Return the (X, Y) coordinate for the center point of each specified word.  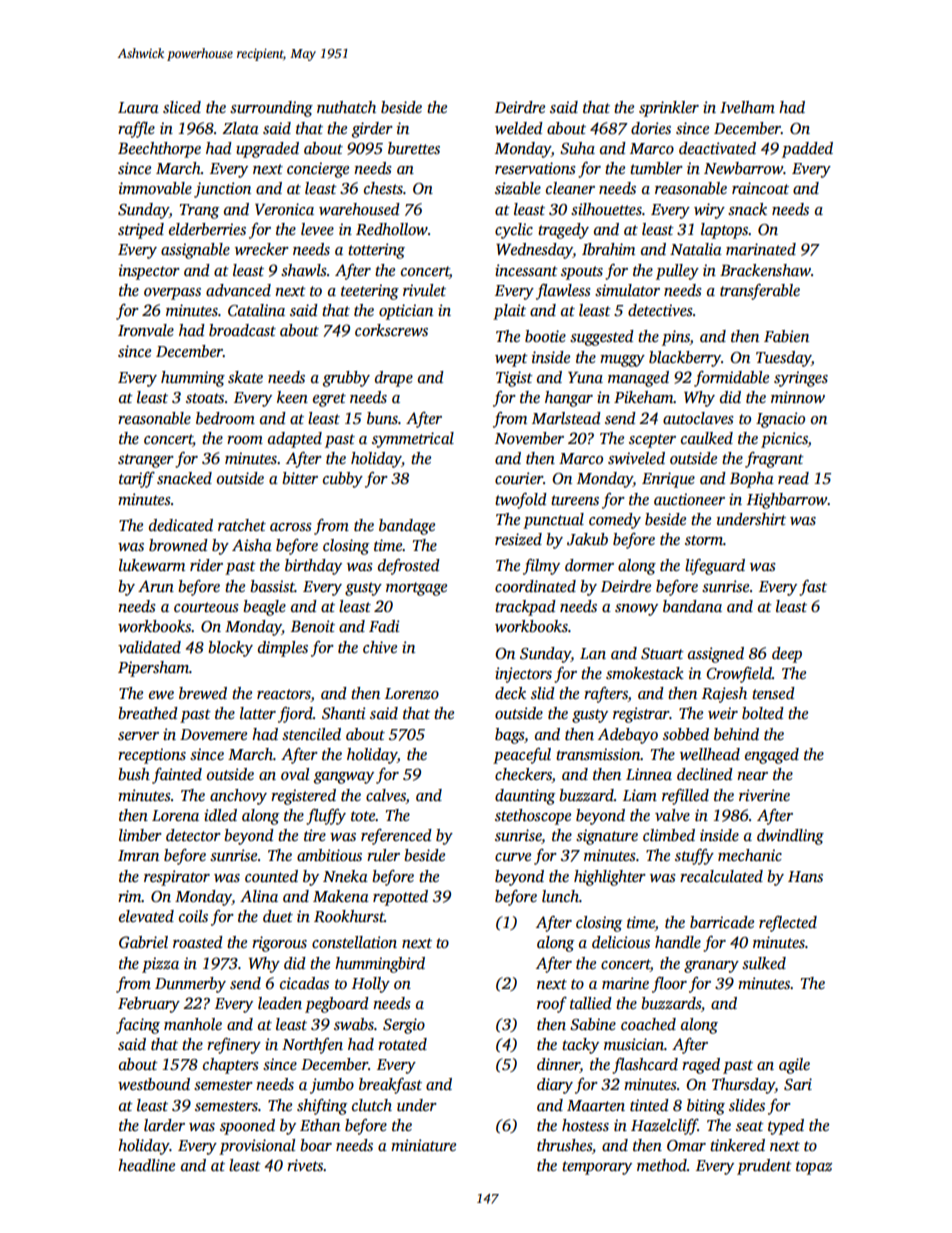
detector (193, 835)
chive (380, 647)
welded (519, 128)
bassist (272, 586)
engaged (772, 756)
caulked (707, 438)
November (529, 438)
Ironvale (146, 330)
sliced (182, 107)
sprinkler (669, 109)
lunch (560, 896)
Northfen (312, 1046)
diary (555, 1086)
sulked (764, 963)
